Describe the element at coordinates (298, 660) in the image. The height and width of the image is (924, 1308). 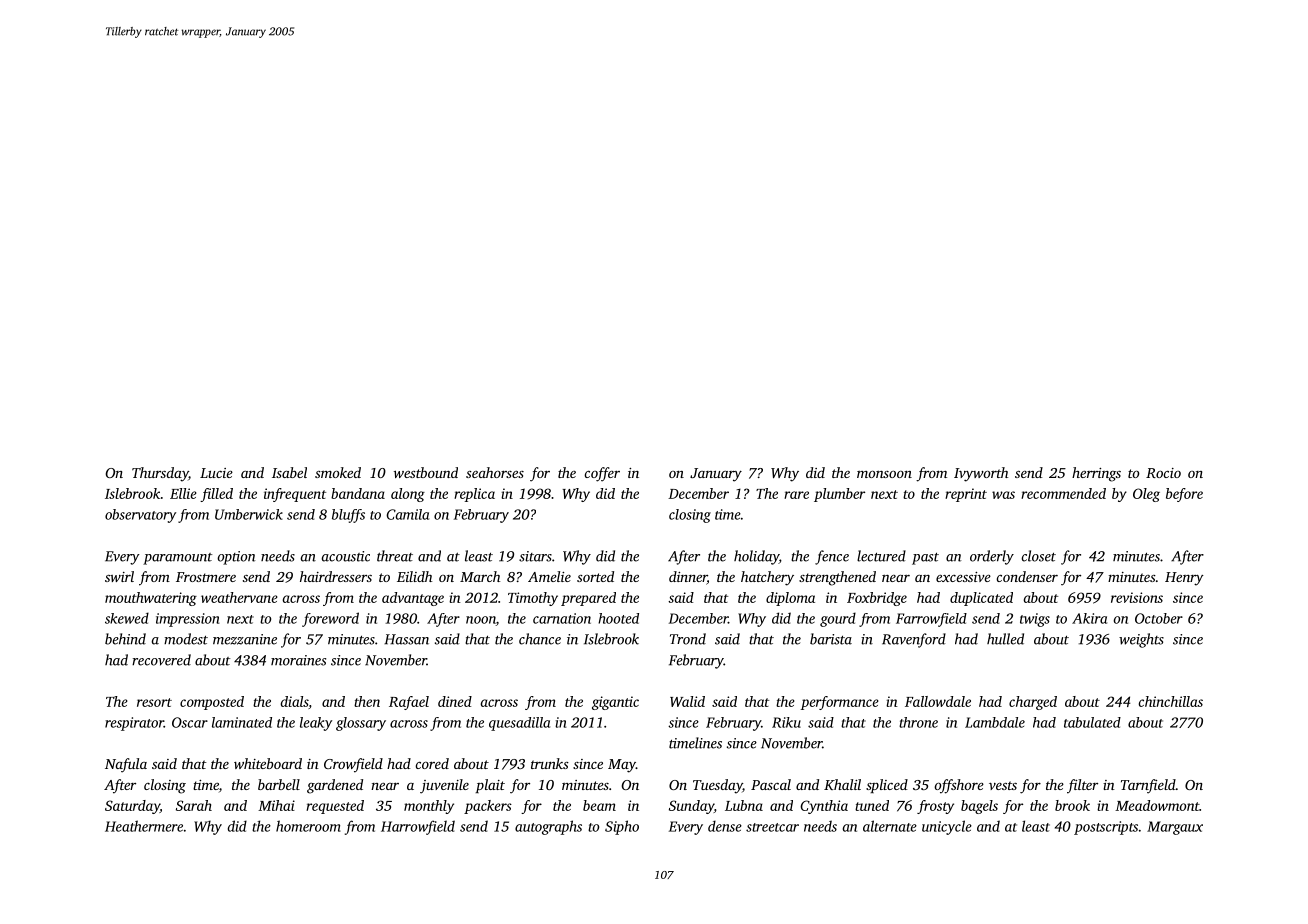
I see `moraines` at that location.
